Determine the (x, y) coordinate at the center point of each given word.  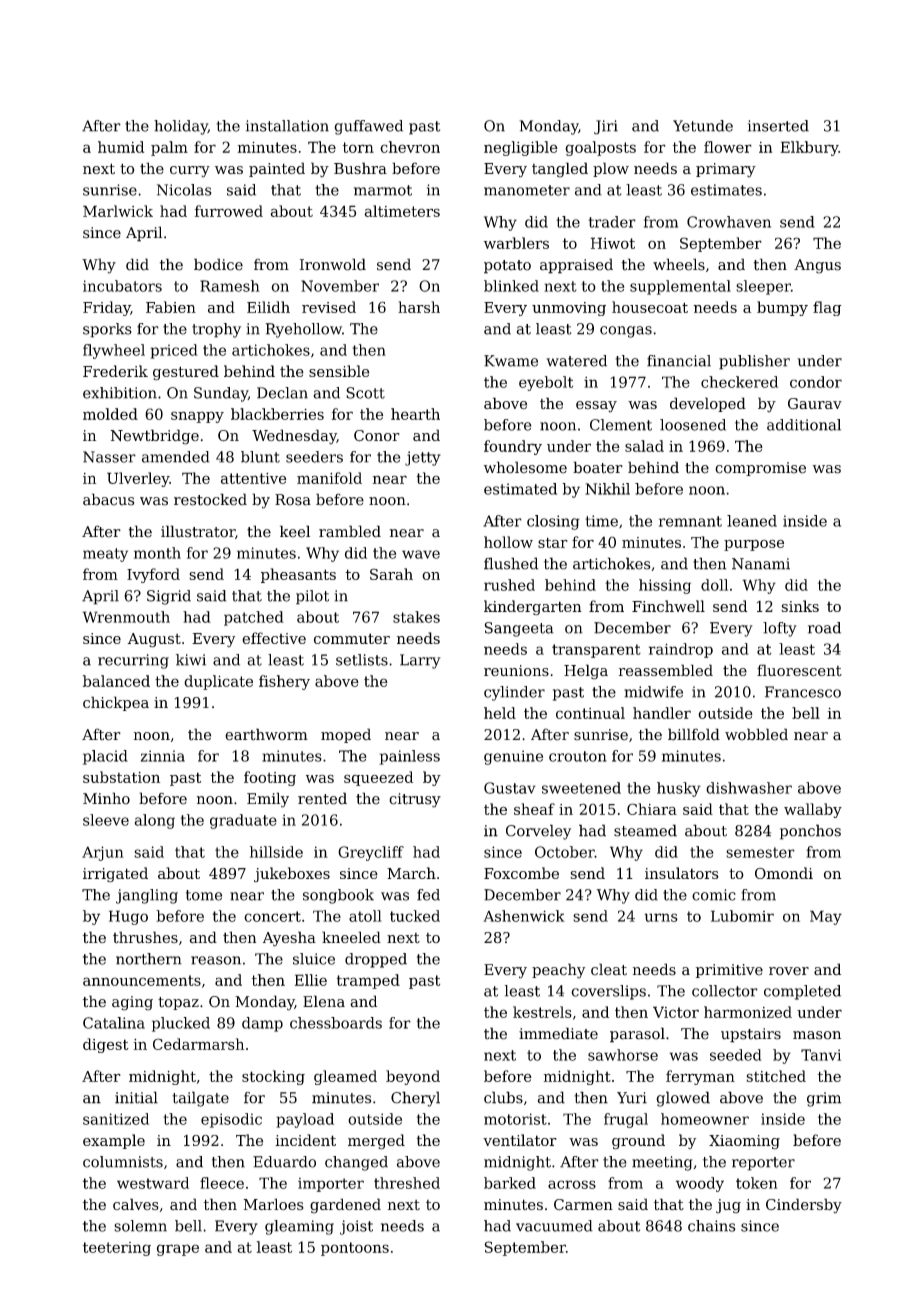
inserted (778, 126)
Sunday (221, 394)
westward (153, 1183)
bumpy (782, 308)
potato (507, 267)
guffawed (368, 127)
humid (121, 147)
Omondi (784, 873)
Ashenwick (524, 916)
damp (262, 1024)
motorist (515, 1119)
